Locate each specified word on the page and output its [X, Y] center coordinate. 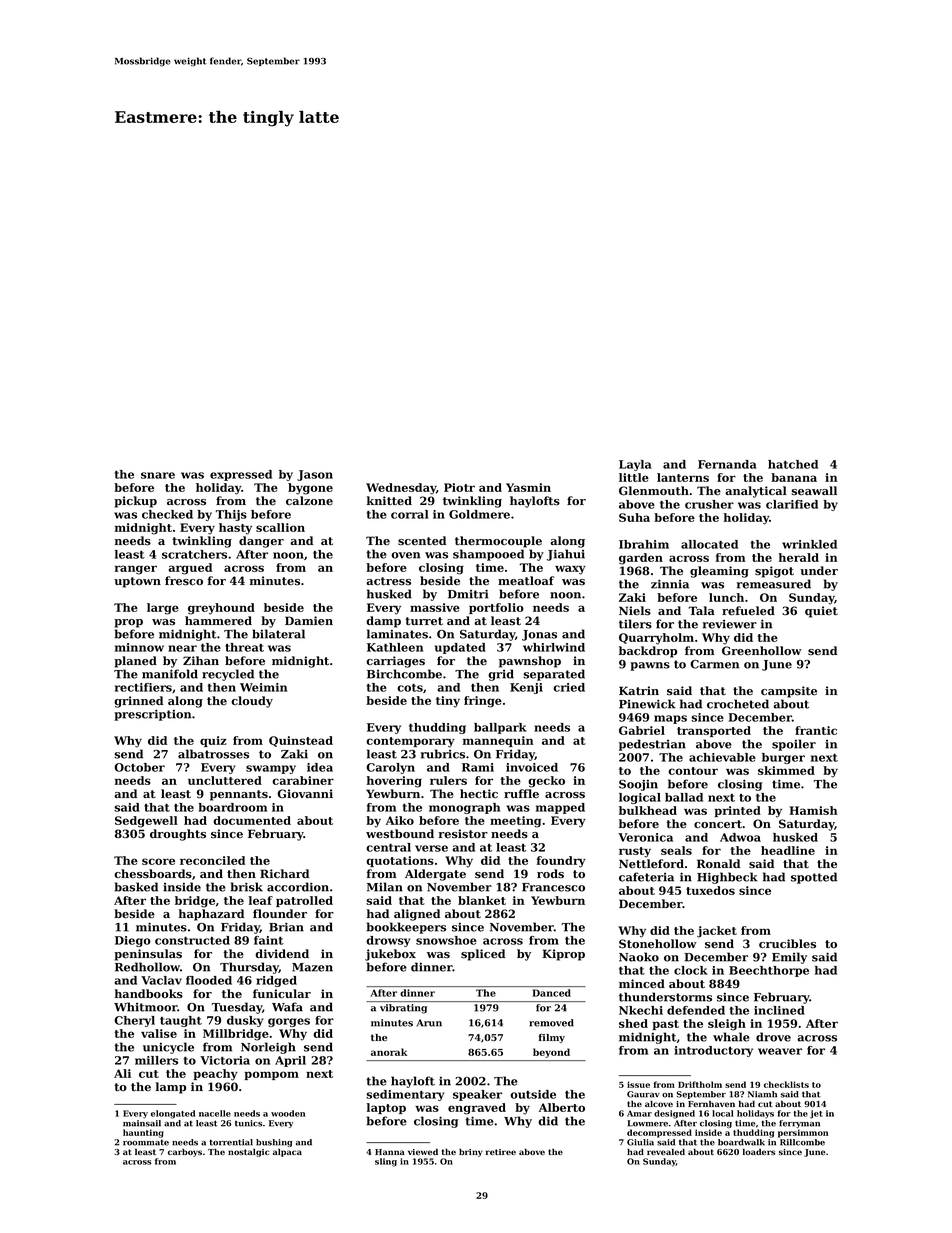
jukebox [390, 955]
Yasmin [528, 487]
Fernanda [727, 464]
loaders [759, 1152]
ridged [276, 981]
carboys [185, 1153]
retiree [501, 1152]
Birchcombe [404, 674]
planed [135, 662]
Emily [789, 958]
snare [158, 475]
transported [714, 731]
